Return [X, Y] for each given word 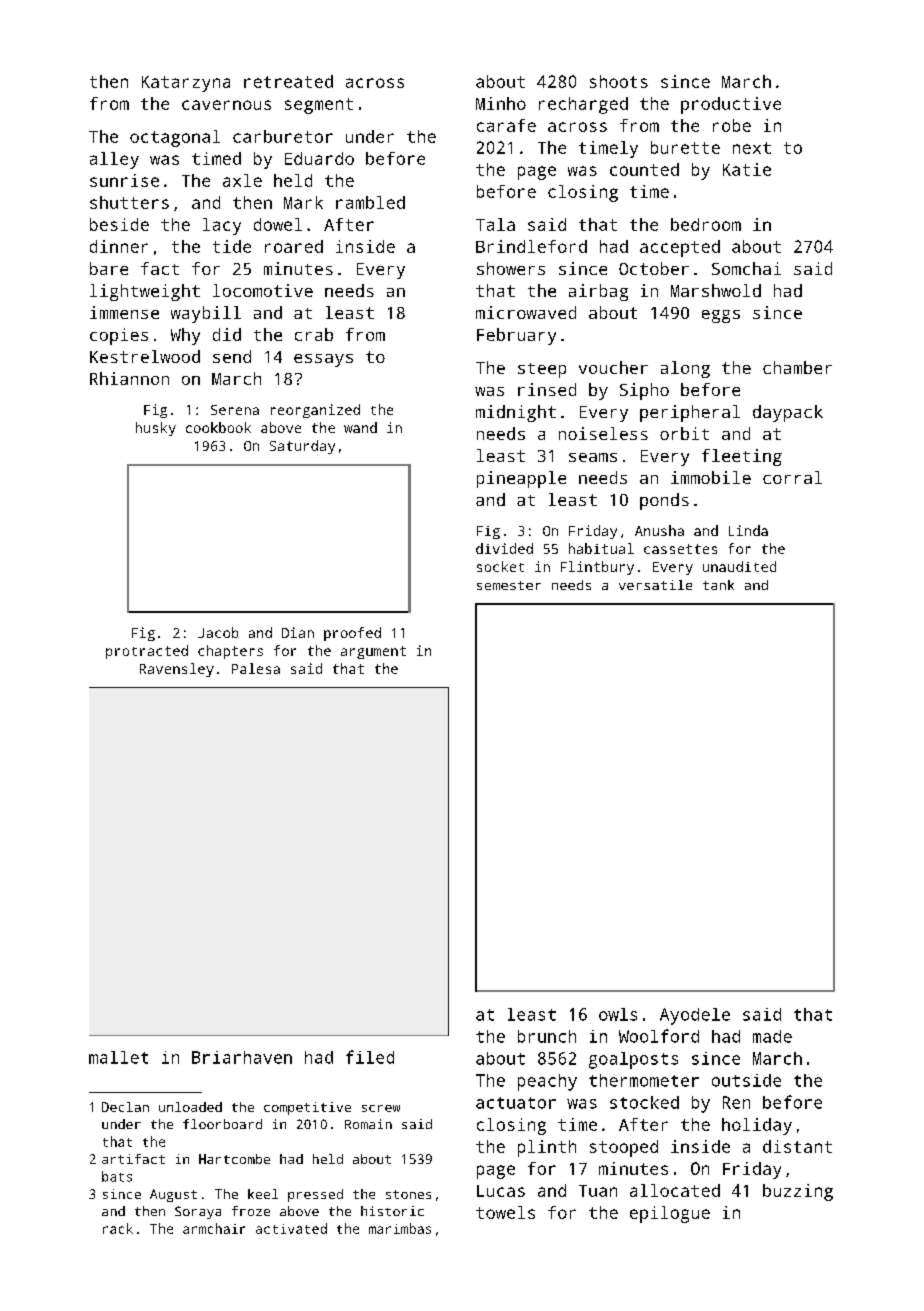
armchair [214, 1228]
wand [360, 427]
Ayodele [695, 1016]
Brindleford [531, 246]
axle [242, 180]
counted [644, 169]
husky [156, 429]
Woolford [659, 1036]
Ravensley [177, 670]
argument [373, 652]
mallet [118, 1057]
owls [618, 1014]
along [685, 369]
